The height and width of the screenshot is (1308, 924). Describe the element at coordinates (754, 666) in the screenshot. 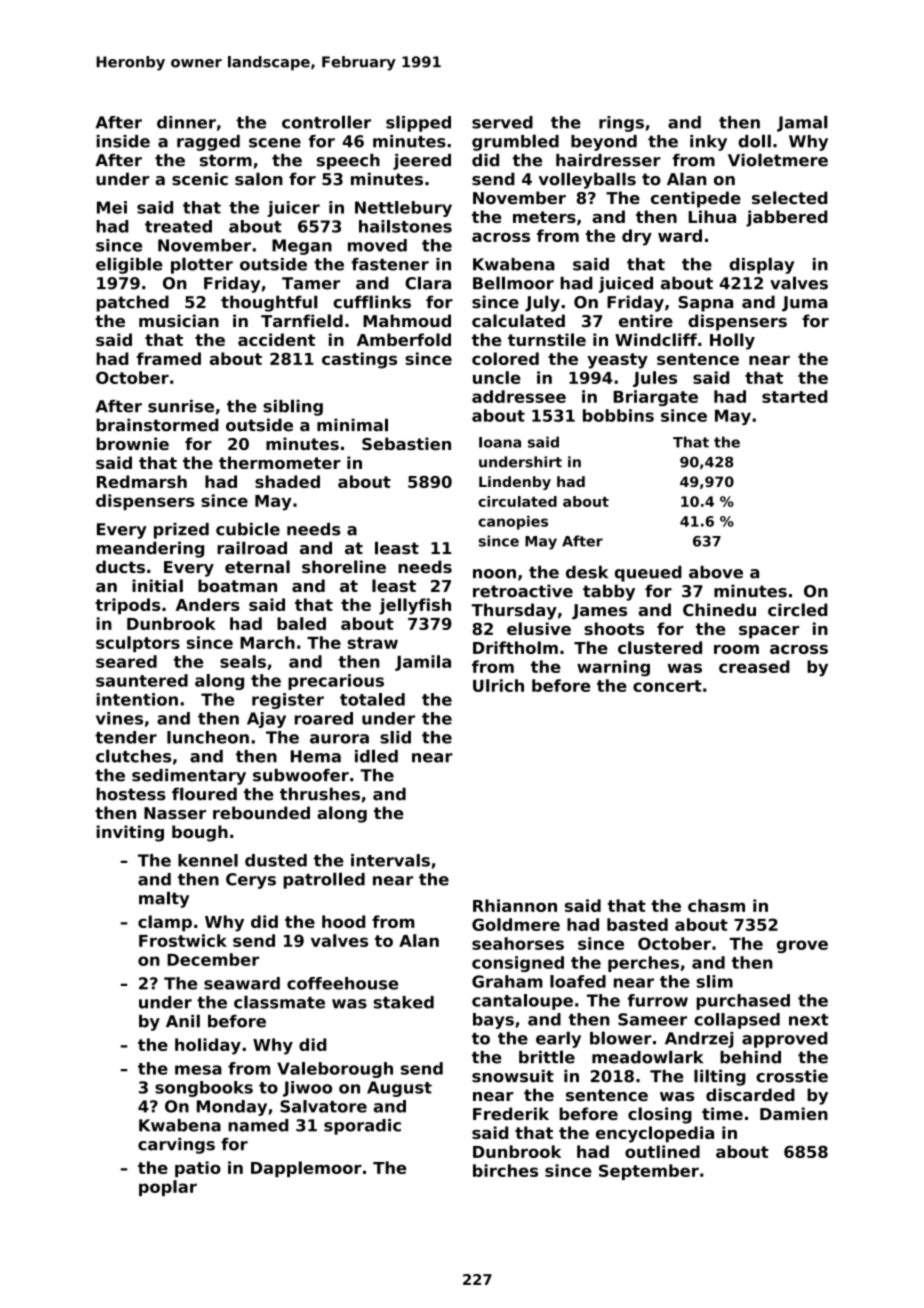

I see `creased` at that location.
